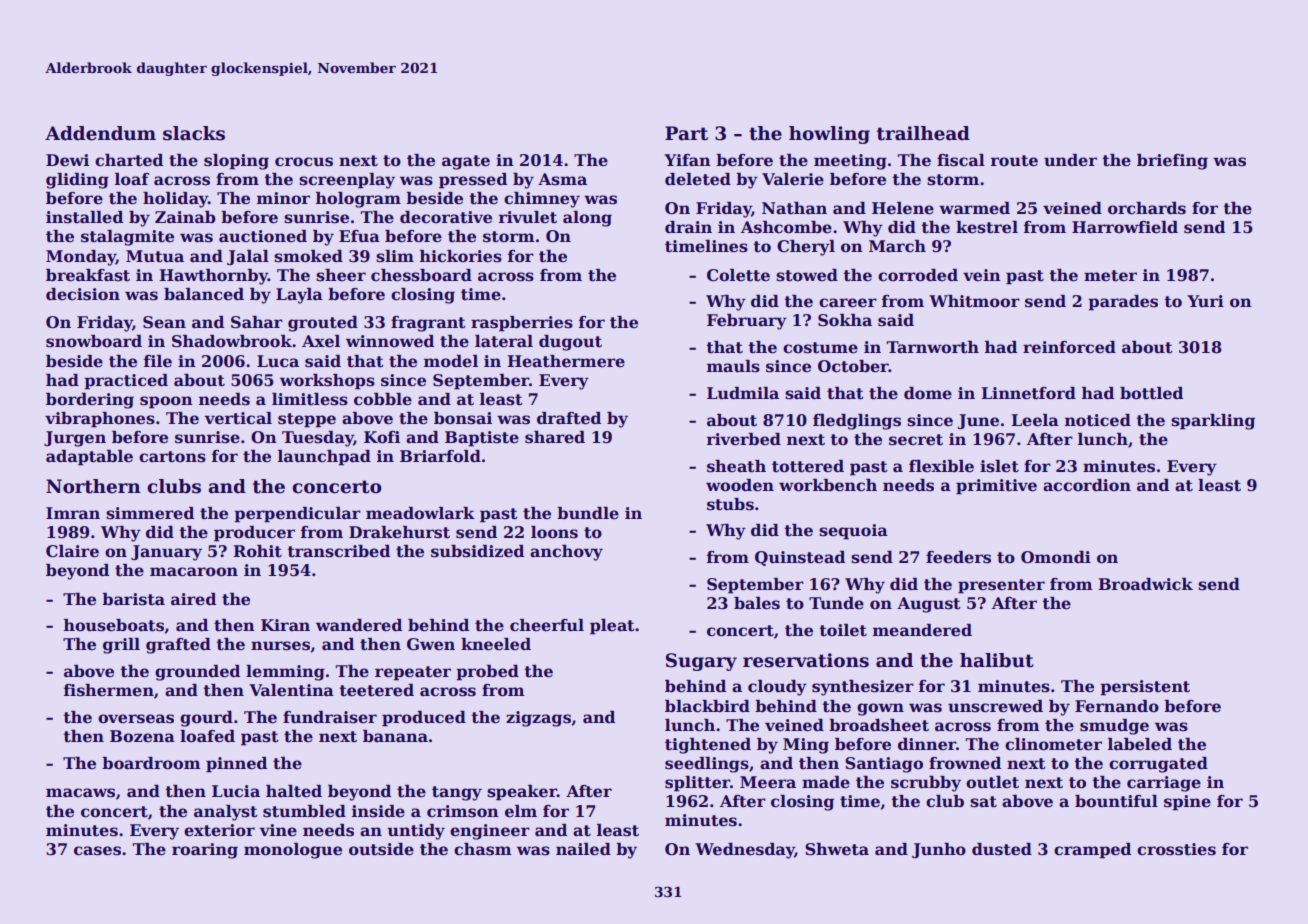  What do you see at coordinates (1176, 849) in the page?
I see `crossties` at bounding box center [1176, 849].
